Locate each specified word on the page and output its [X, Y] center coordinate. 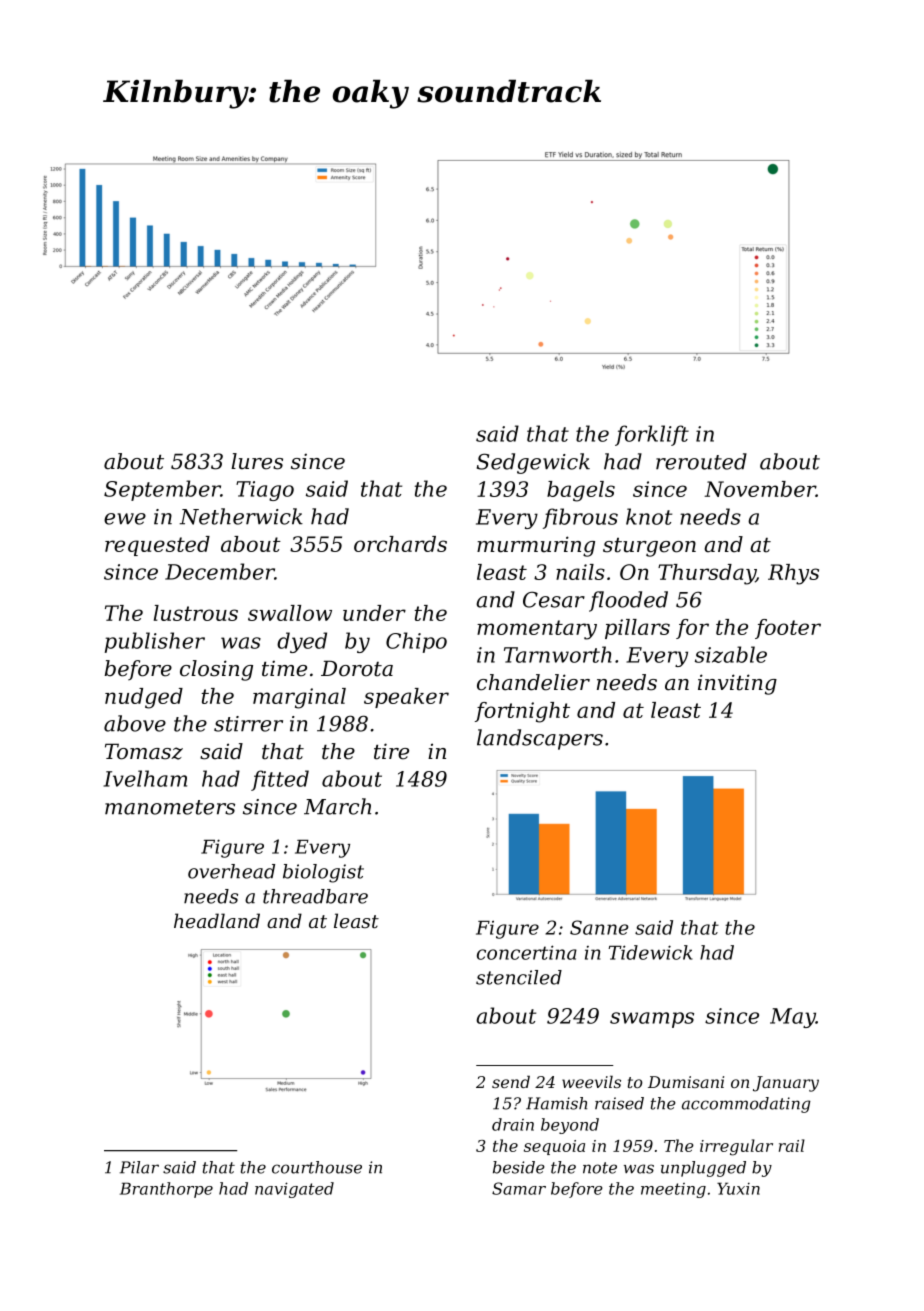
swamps [652, 1020]
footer [788, 629]
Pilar [139, 1167]
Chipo [416, 642]
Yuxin [738, 1188]
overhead [231, 871]
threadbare [315, 896]
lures [257, 461]
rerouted [701, 461]
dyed [302, 642]
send [511, 1081]
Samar [519, 1188]
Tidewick [650, 952]
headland [217, 921]
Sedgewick [533, 463]
